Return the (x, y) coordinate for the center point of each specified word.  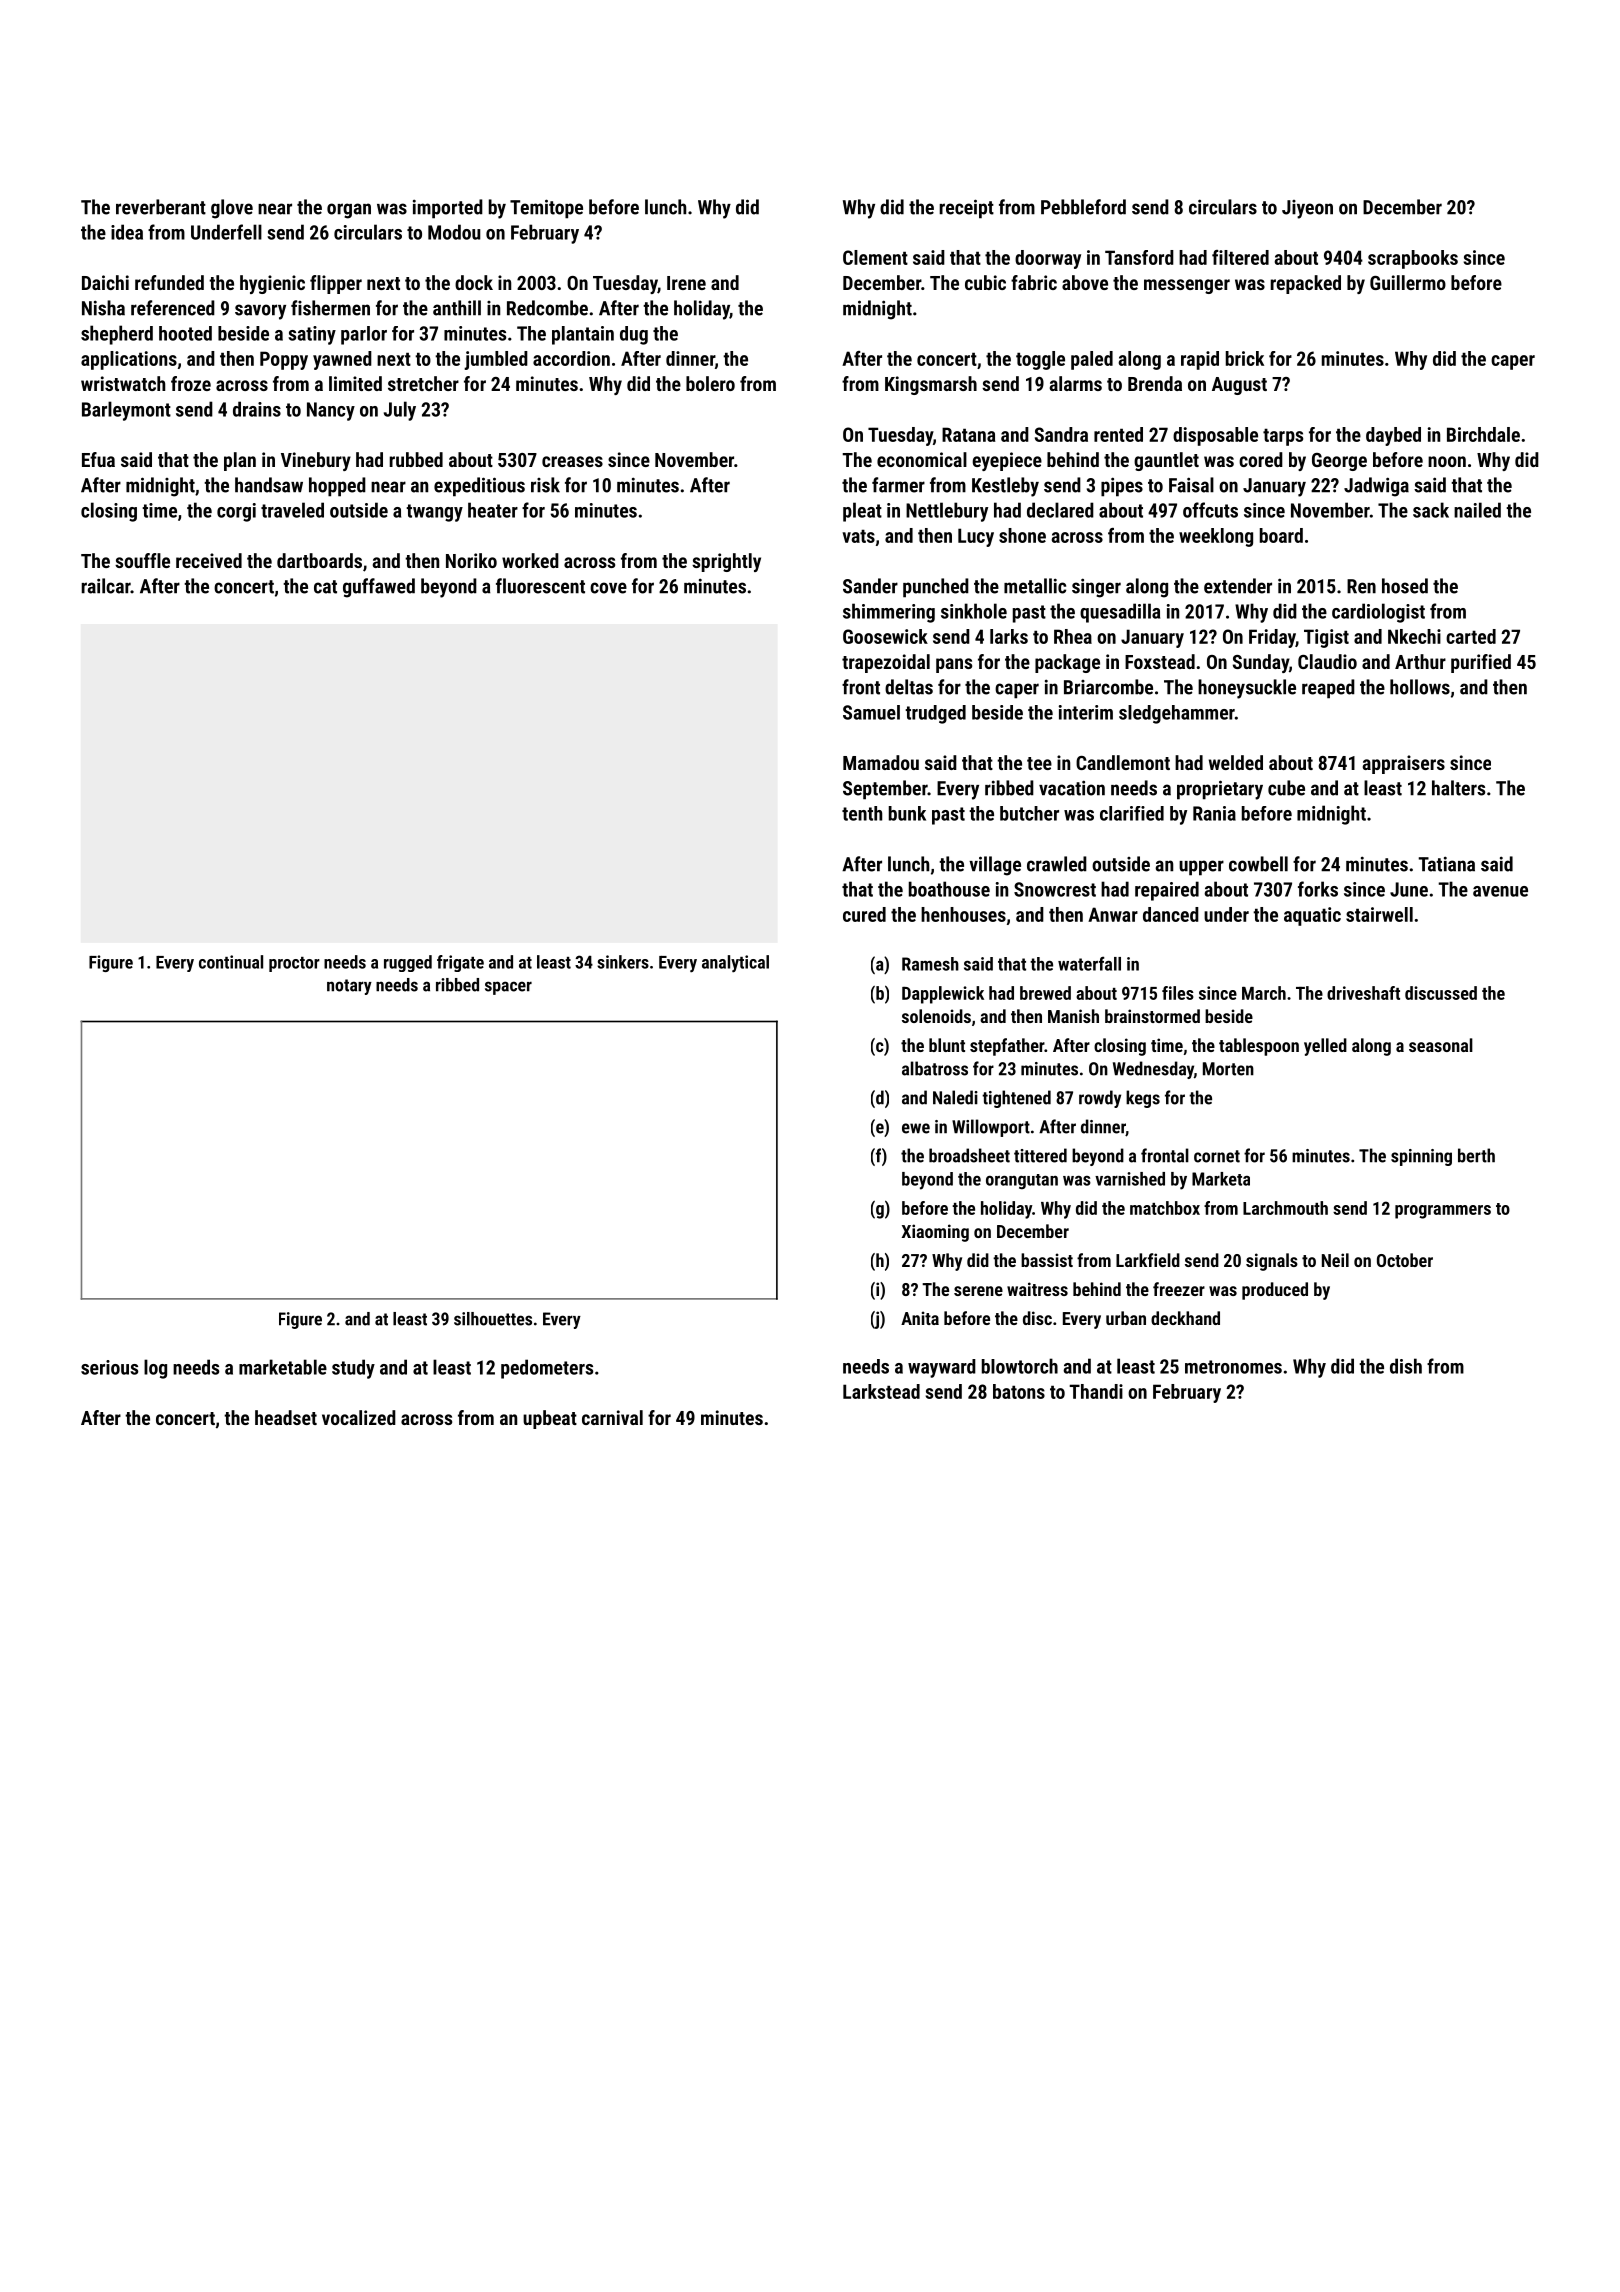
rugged (408, 963)
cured (864, 914)
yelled (1325, 1047)
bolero (710, 383)
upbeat (550, 1419)
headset (286, 1417)
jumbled (496, 360)
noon (1447, 461)
